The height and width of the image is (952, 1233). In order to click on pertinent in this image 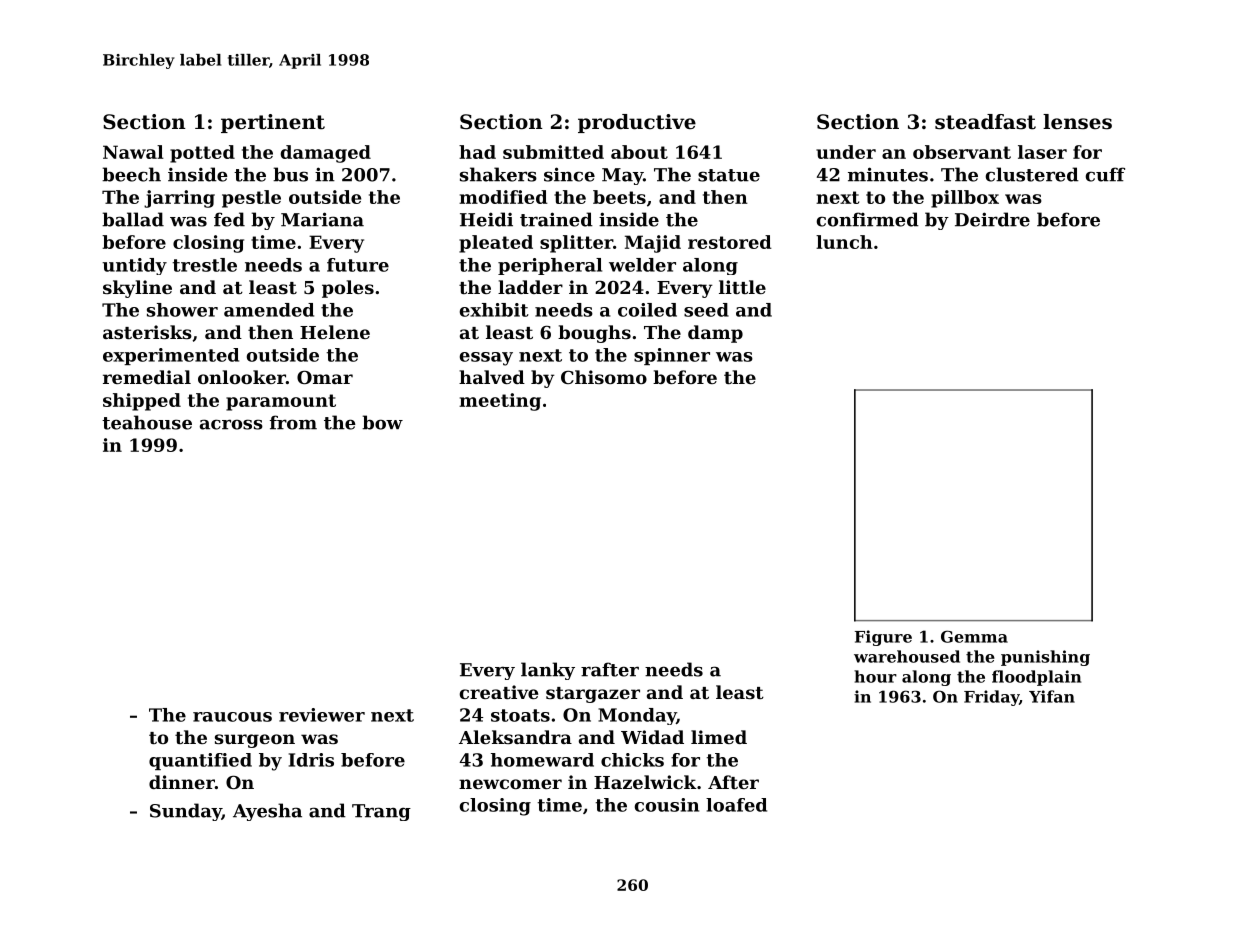, I will do `click(273, 123)`.
